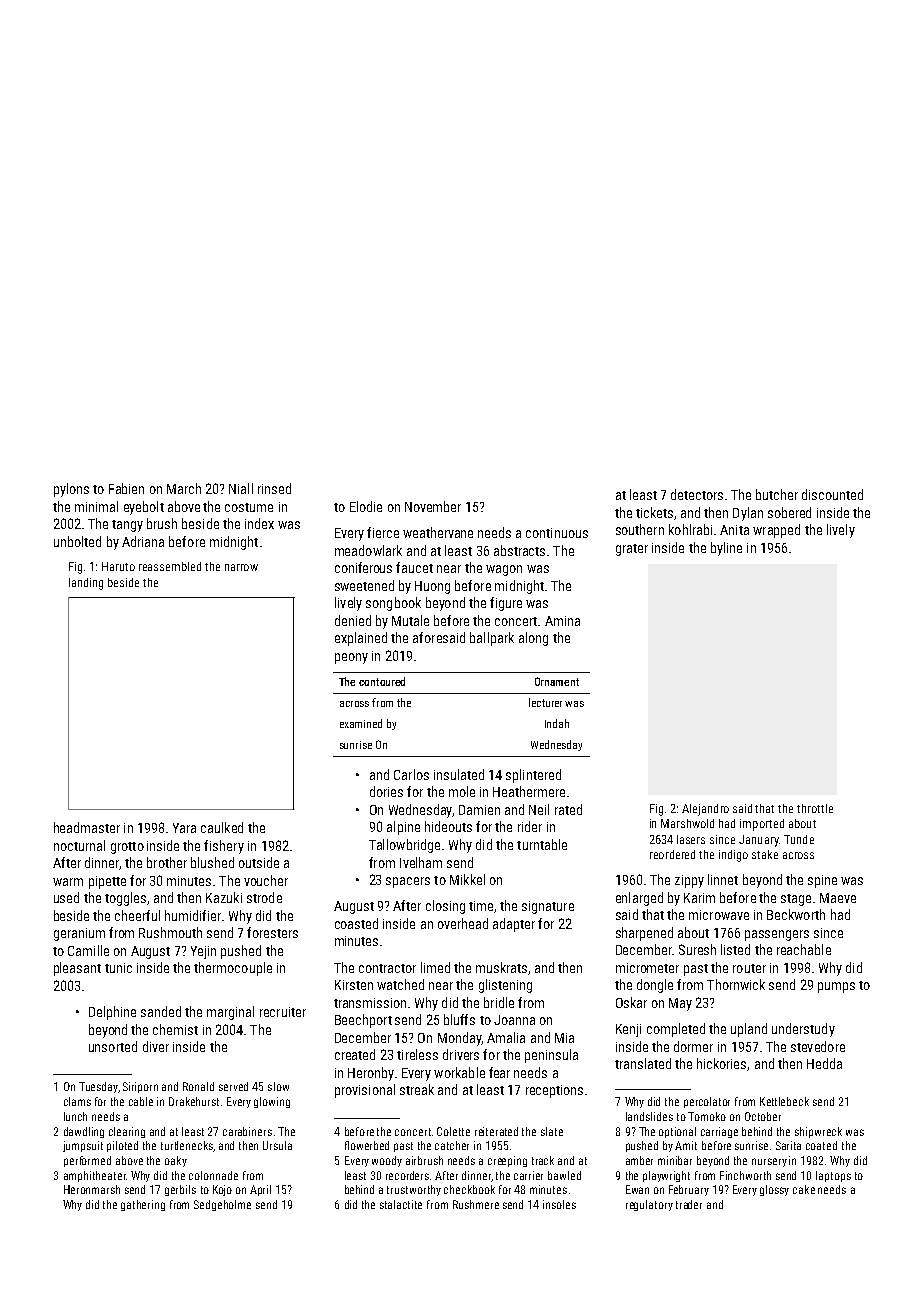 The width and height of the screenshot is (924, 1308). What do you see at coordinates (506, 604) in the screenshot?
I see `figure` at bounding box center [506, 604].
